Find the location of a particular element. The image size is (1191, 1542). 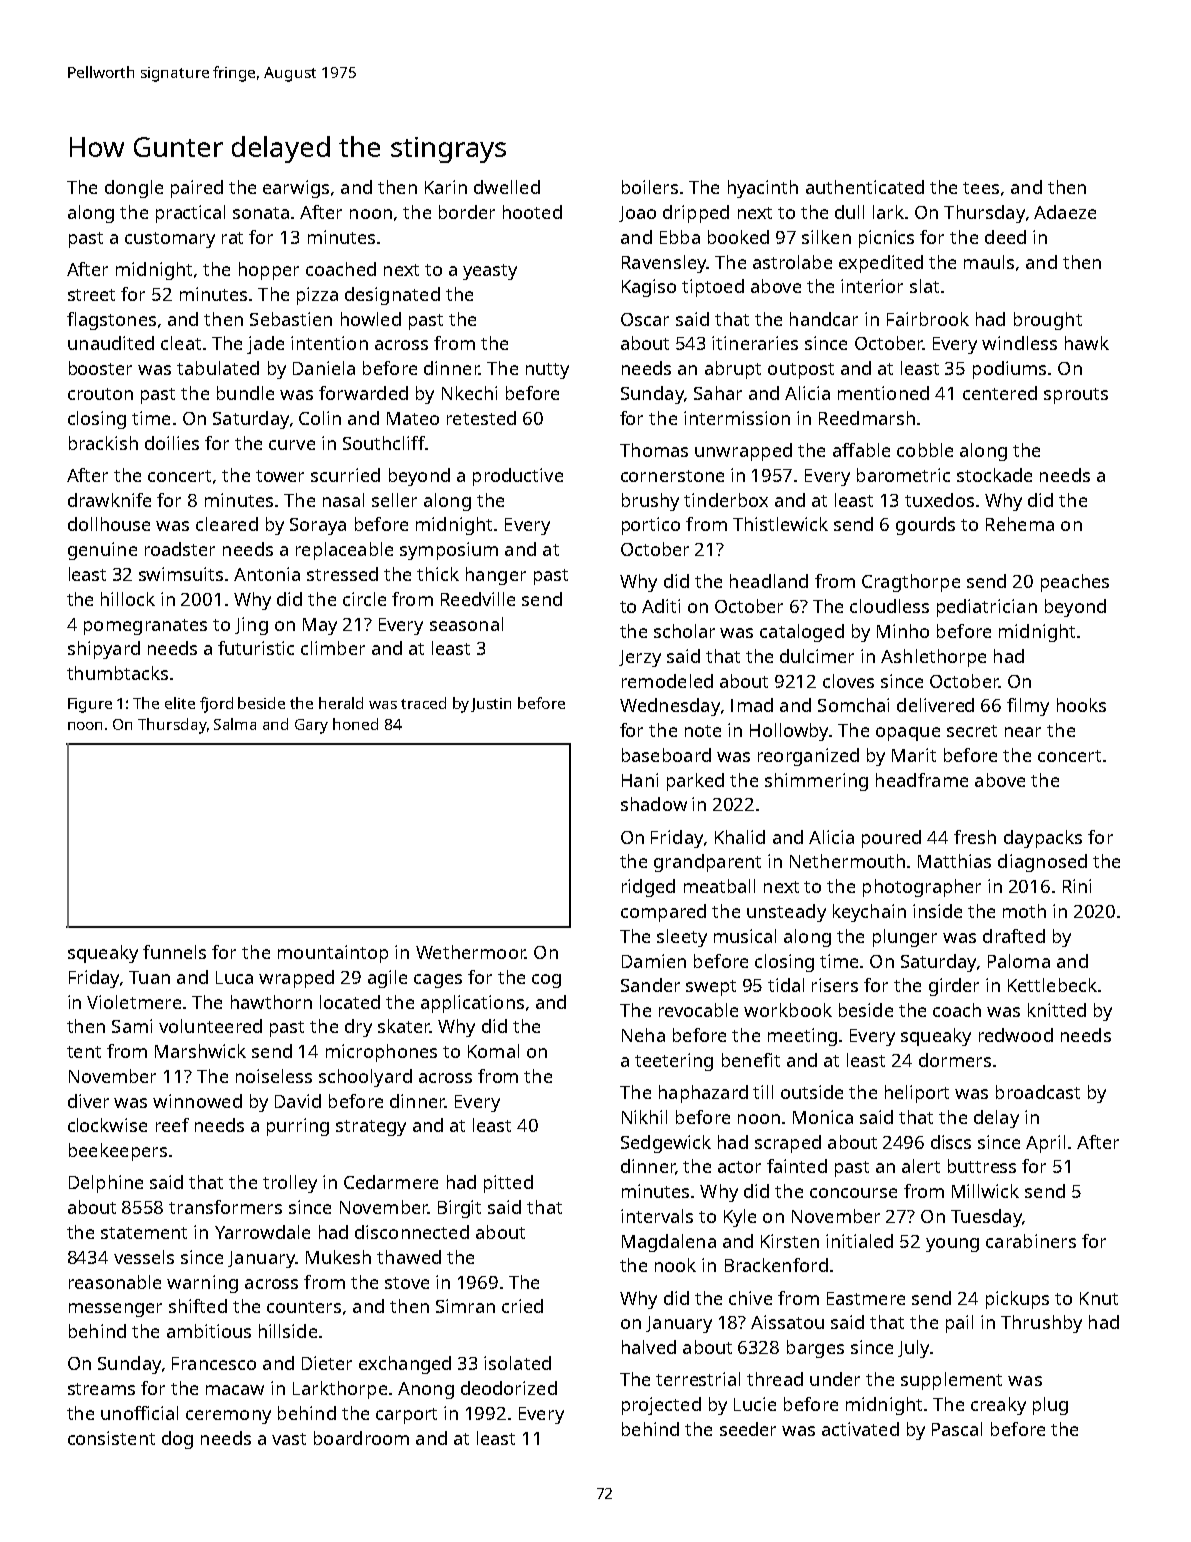

pizza is located at coordinates (317, 296).
